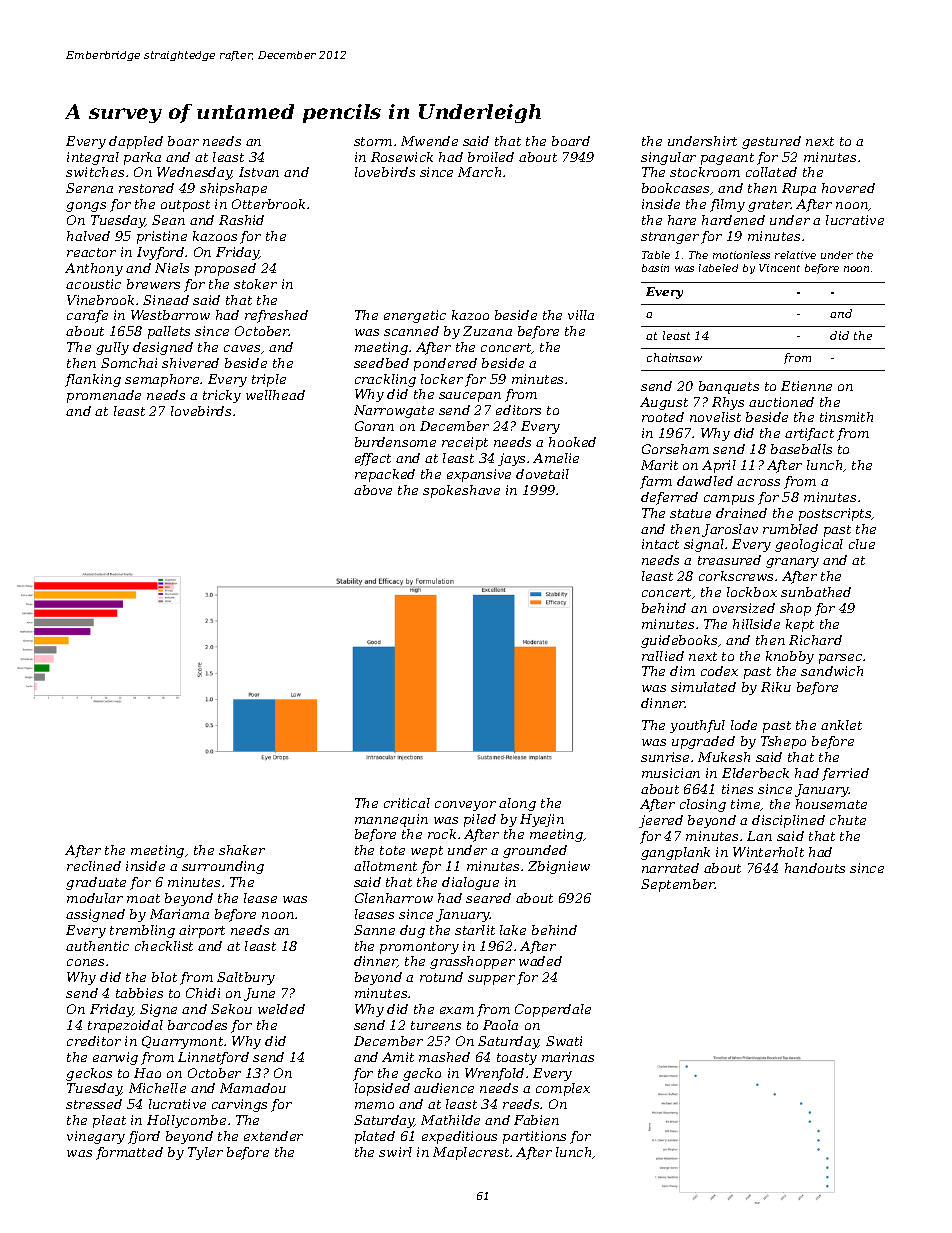 This screenshot has width=952, height=1233. I want to click on partitions, so click(534, 1137).
